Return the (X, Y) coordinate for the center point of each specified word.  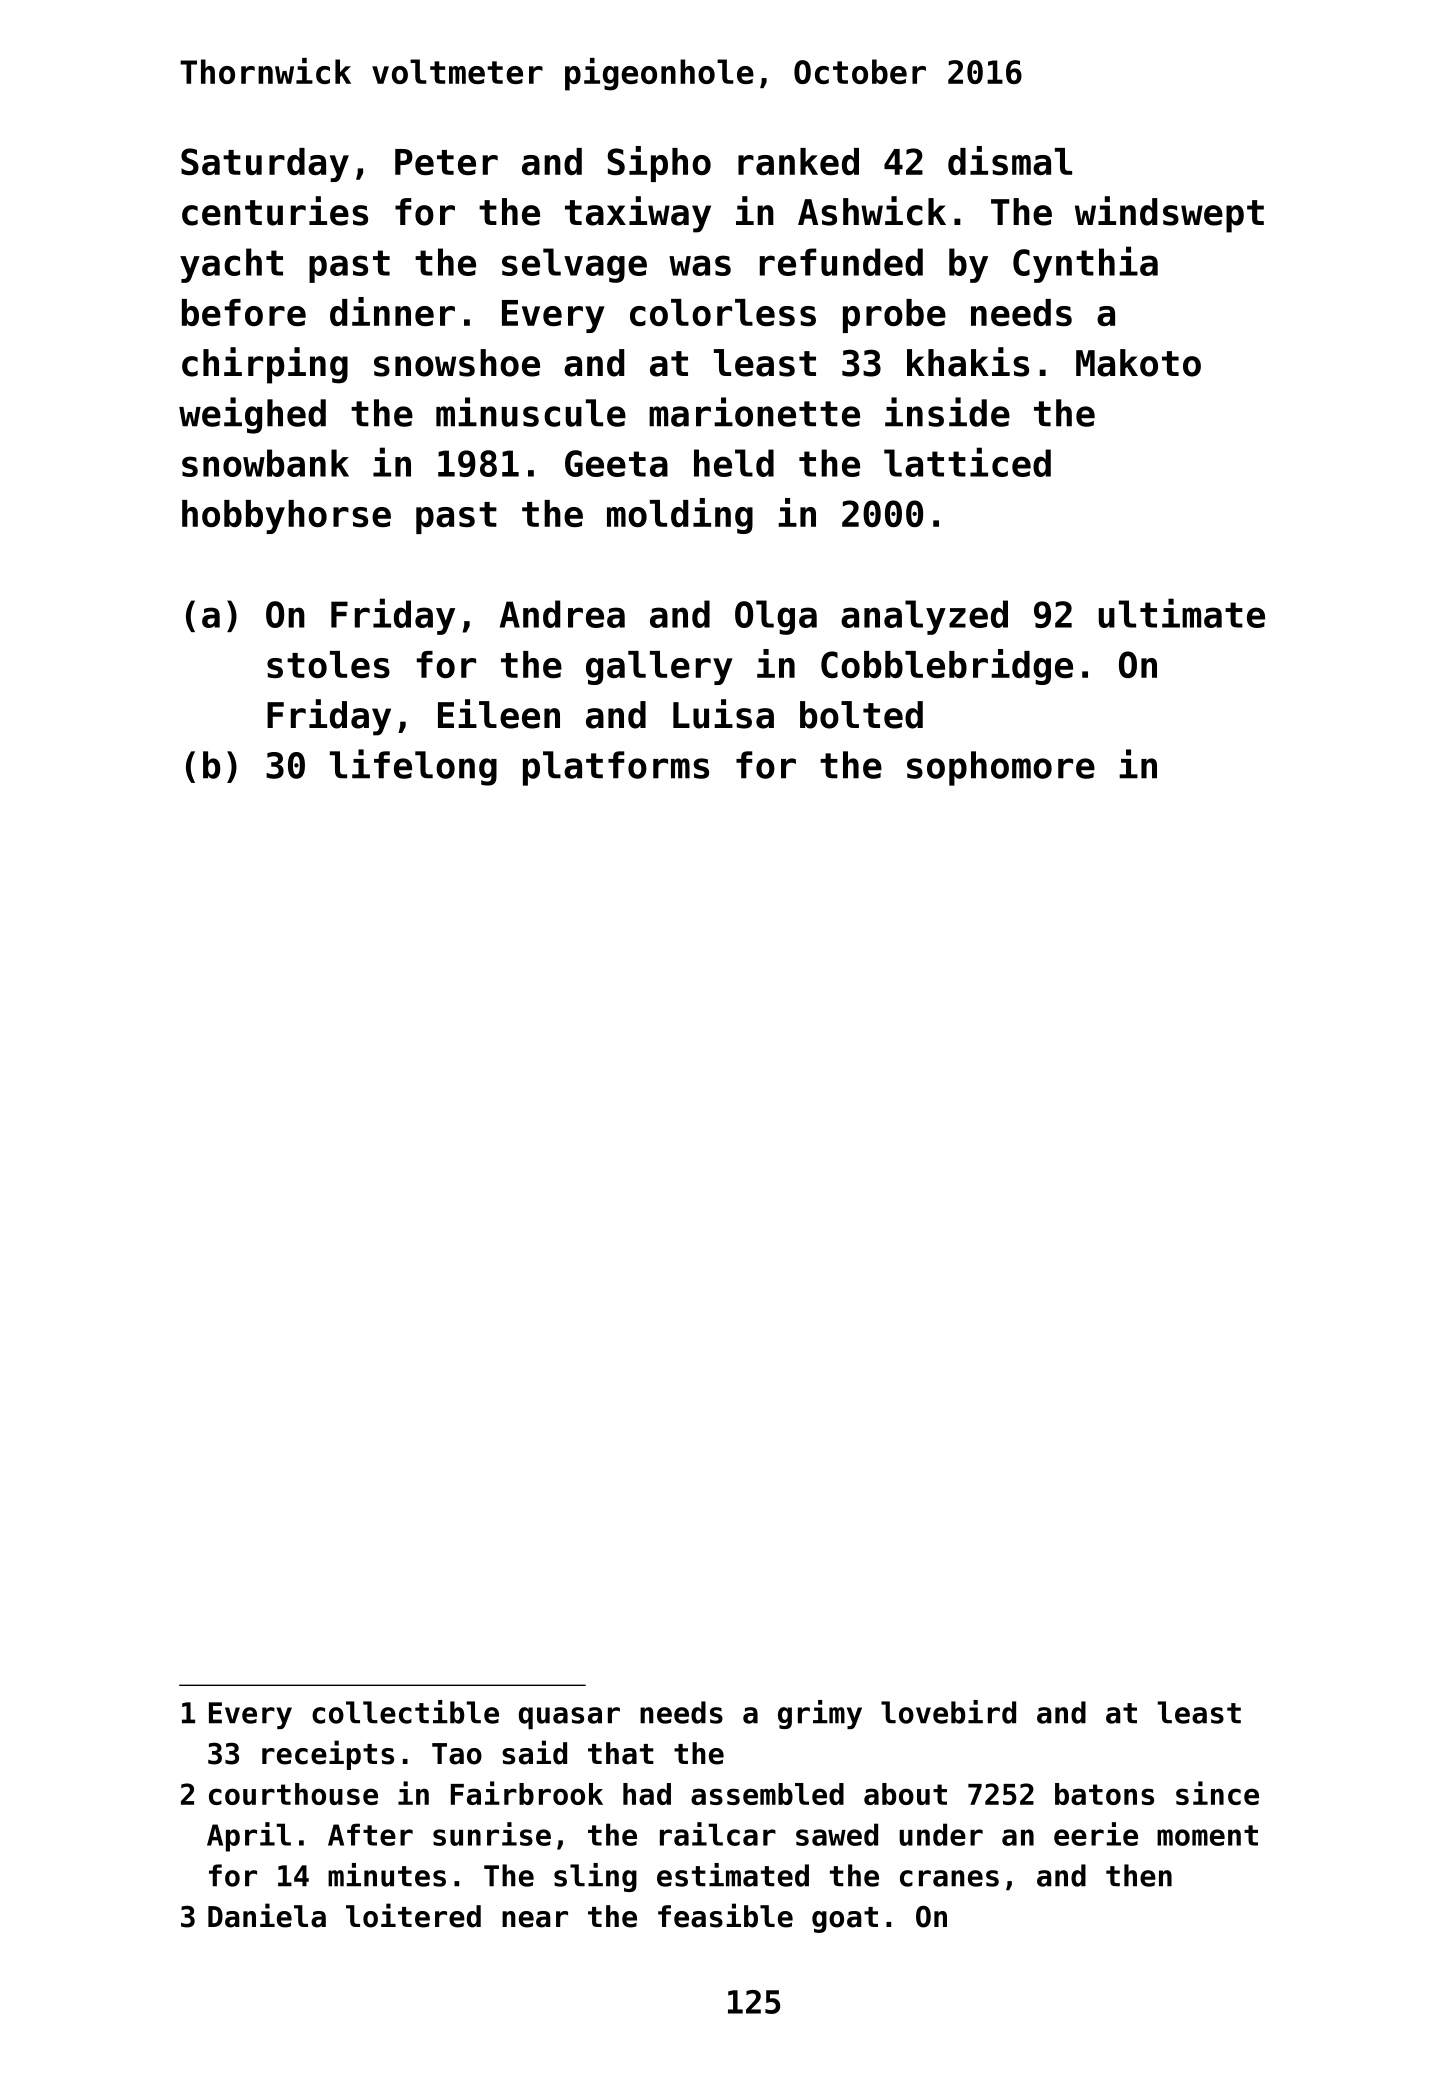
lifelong (413, 767)
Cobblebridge (947, 667)
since (1217, 1793)
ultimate (1182, 613)
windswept (1169, 214)
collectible (405, 1712)
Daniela (267, 1915)
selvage (574, 265)
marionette (754, 412)
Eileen (499, 714)
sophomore (1001, 768)
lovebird (948, 1712)
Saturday (265, 165)
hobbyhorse (286, 517)
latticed (967, 462)
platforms (616, 768)
